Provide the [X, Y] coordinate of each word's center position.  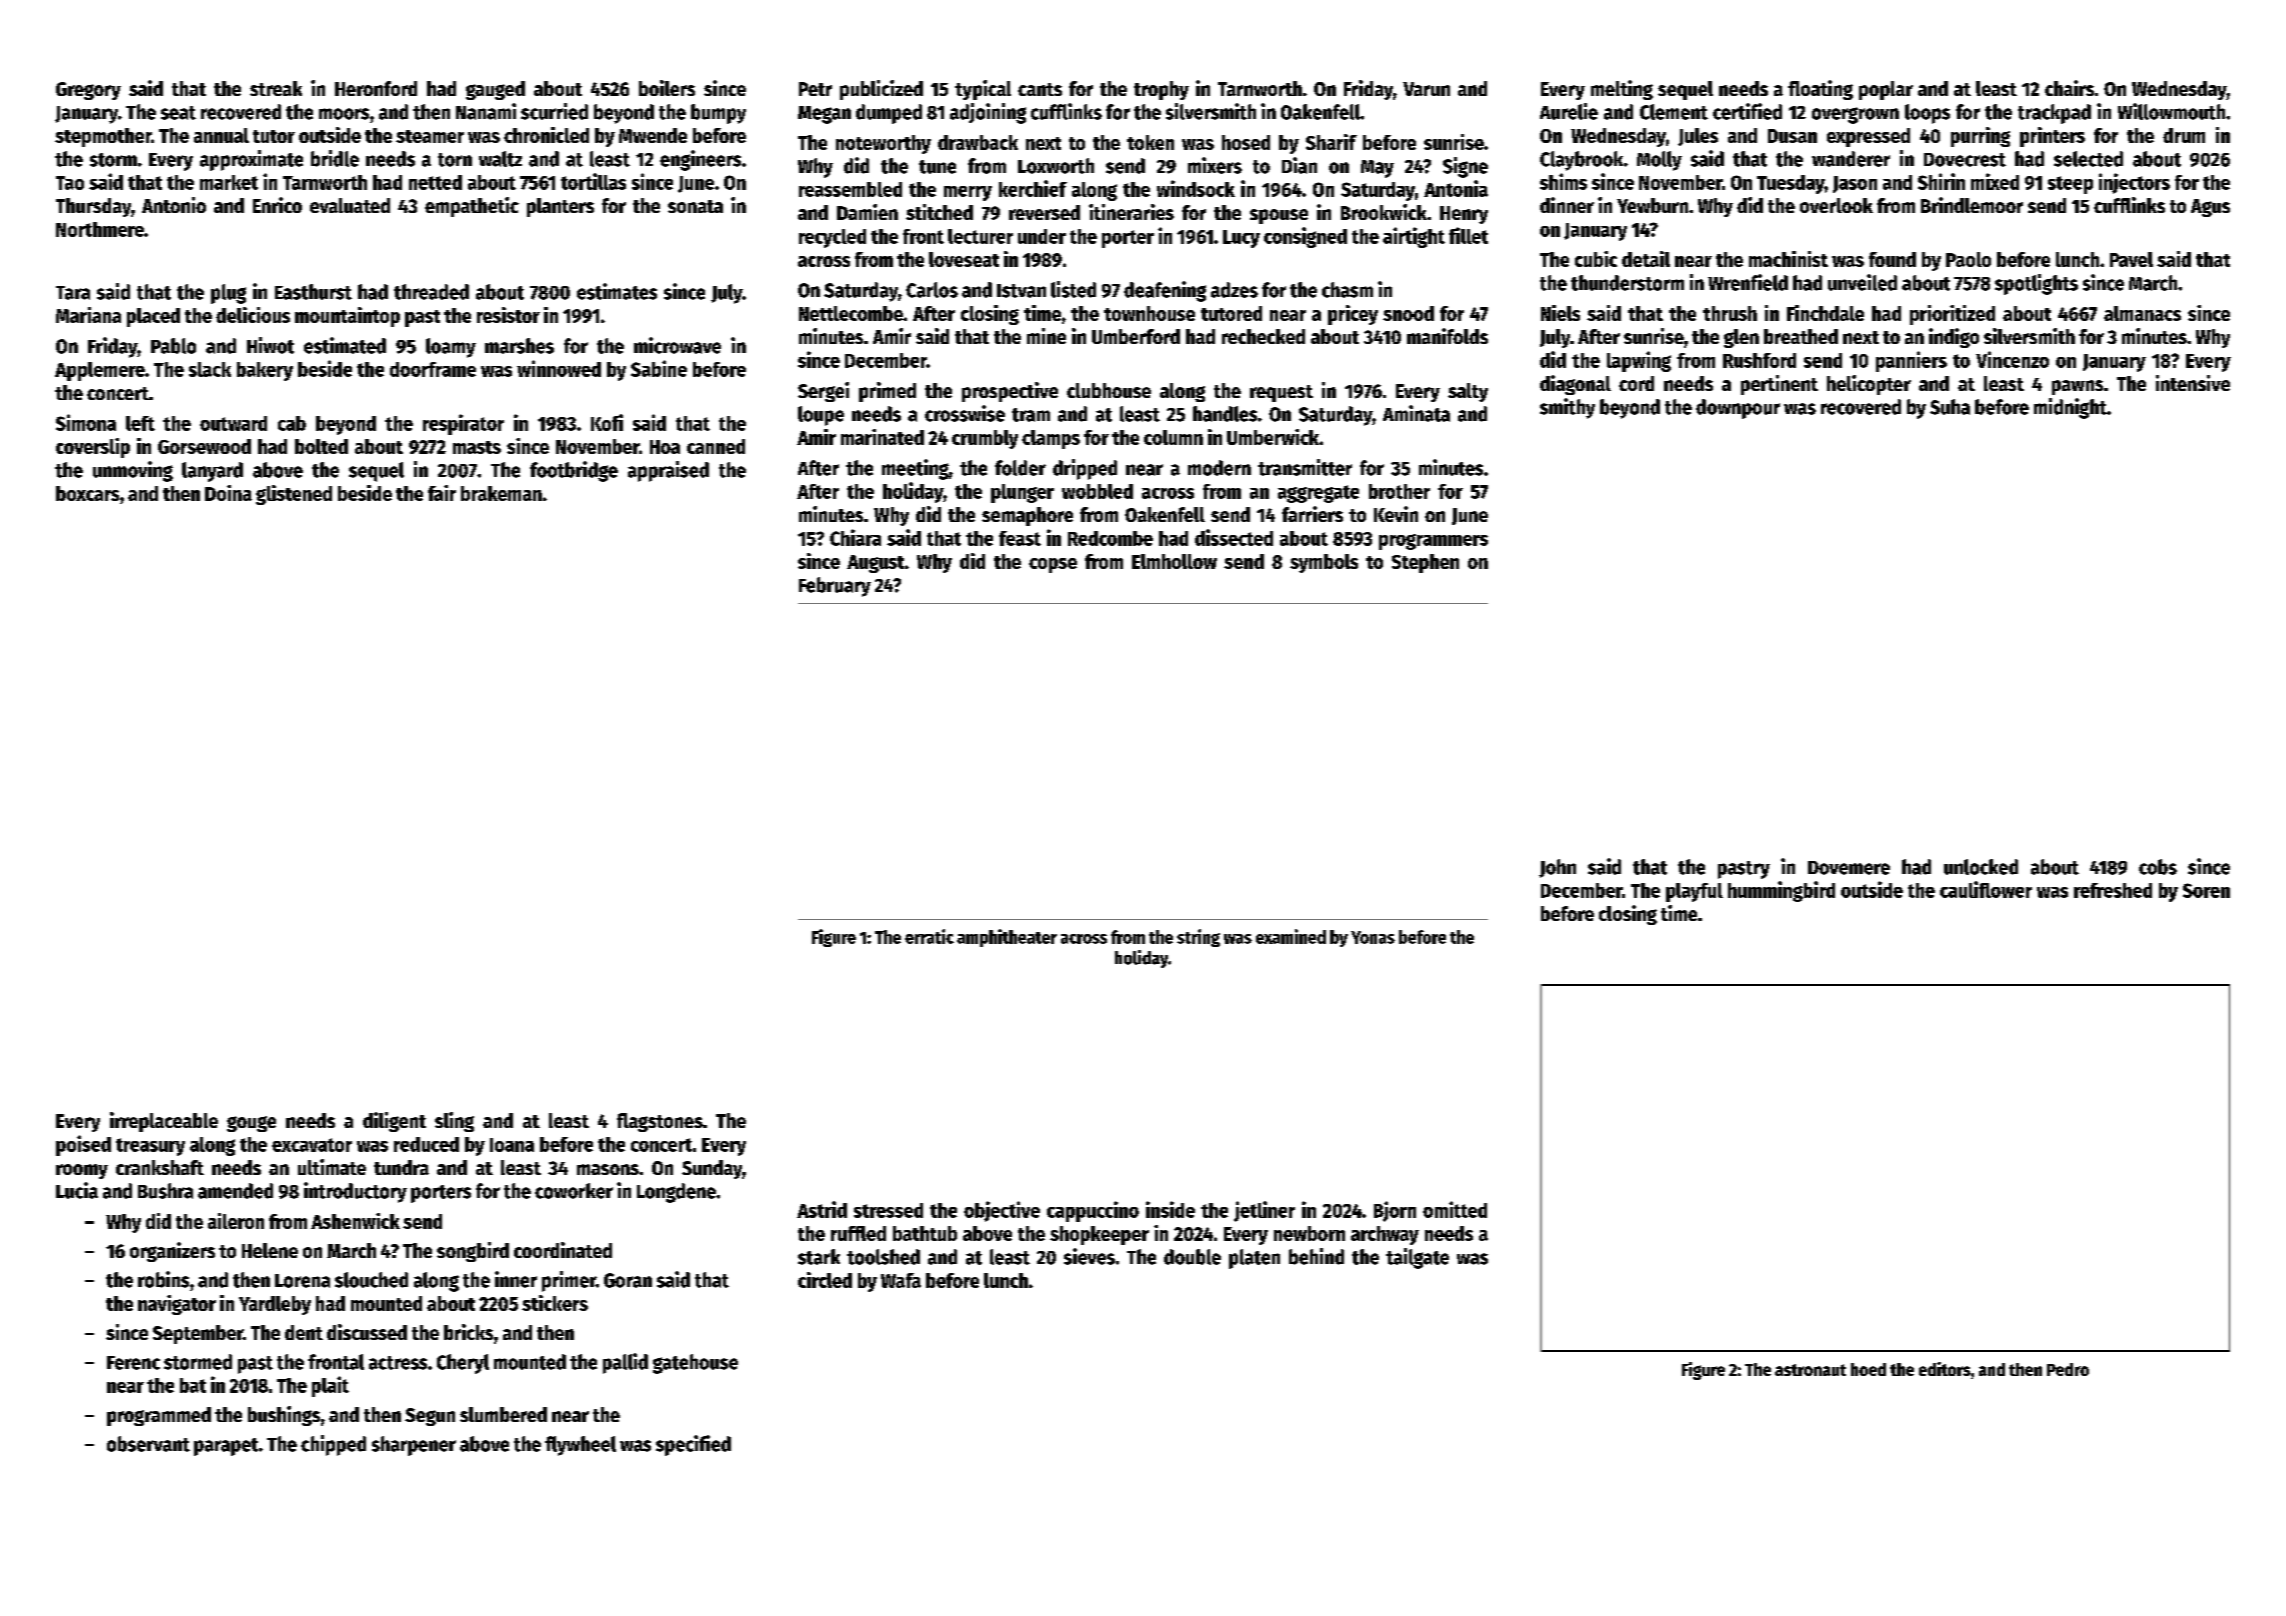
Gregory [88, 91]
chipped [333, 1445]
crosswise [965, 413]
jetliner [1264, 1211]
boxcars [87, 493]
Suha [1950, 407]
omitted [1455, 1209]
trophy [1161, 90]
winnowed [559, 368]
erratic [929, 936]
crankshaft [160, 1167]
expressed [1868, 137]
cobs [2158, 867]
